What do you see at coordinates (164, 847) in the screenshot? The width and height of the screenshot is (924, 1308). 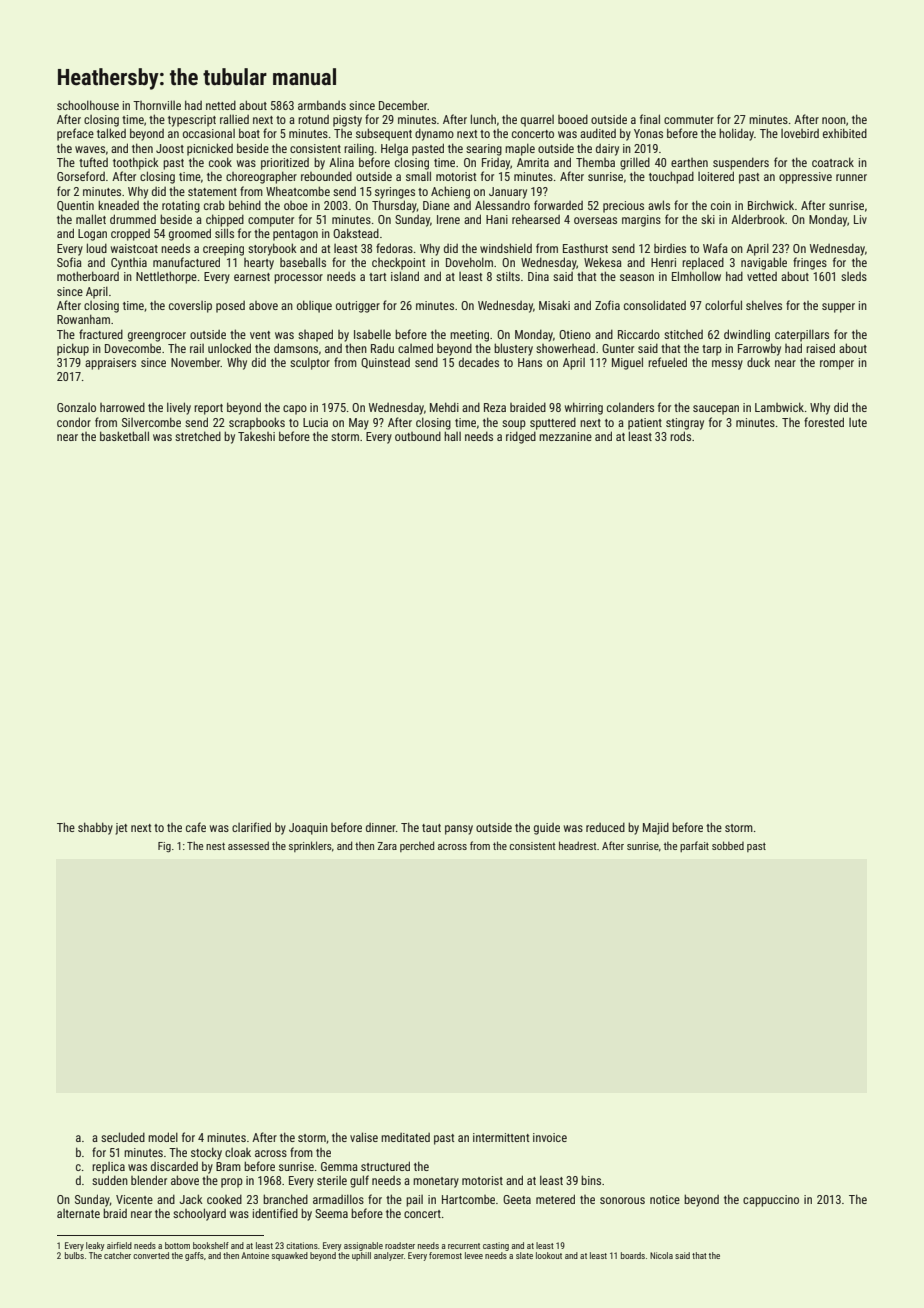 I see `Fig` at bounding box center [164, 847].
